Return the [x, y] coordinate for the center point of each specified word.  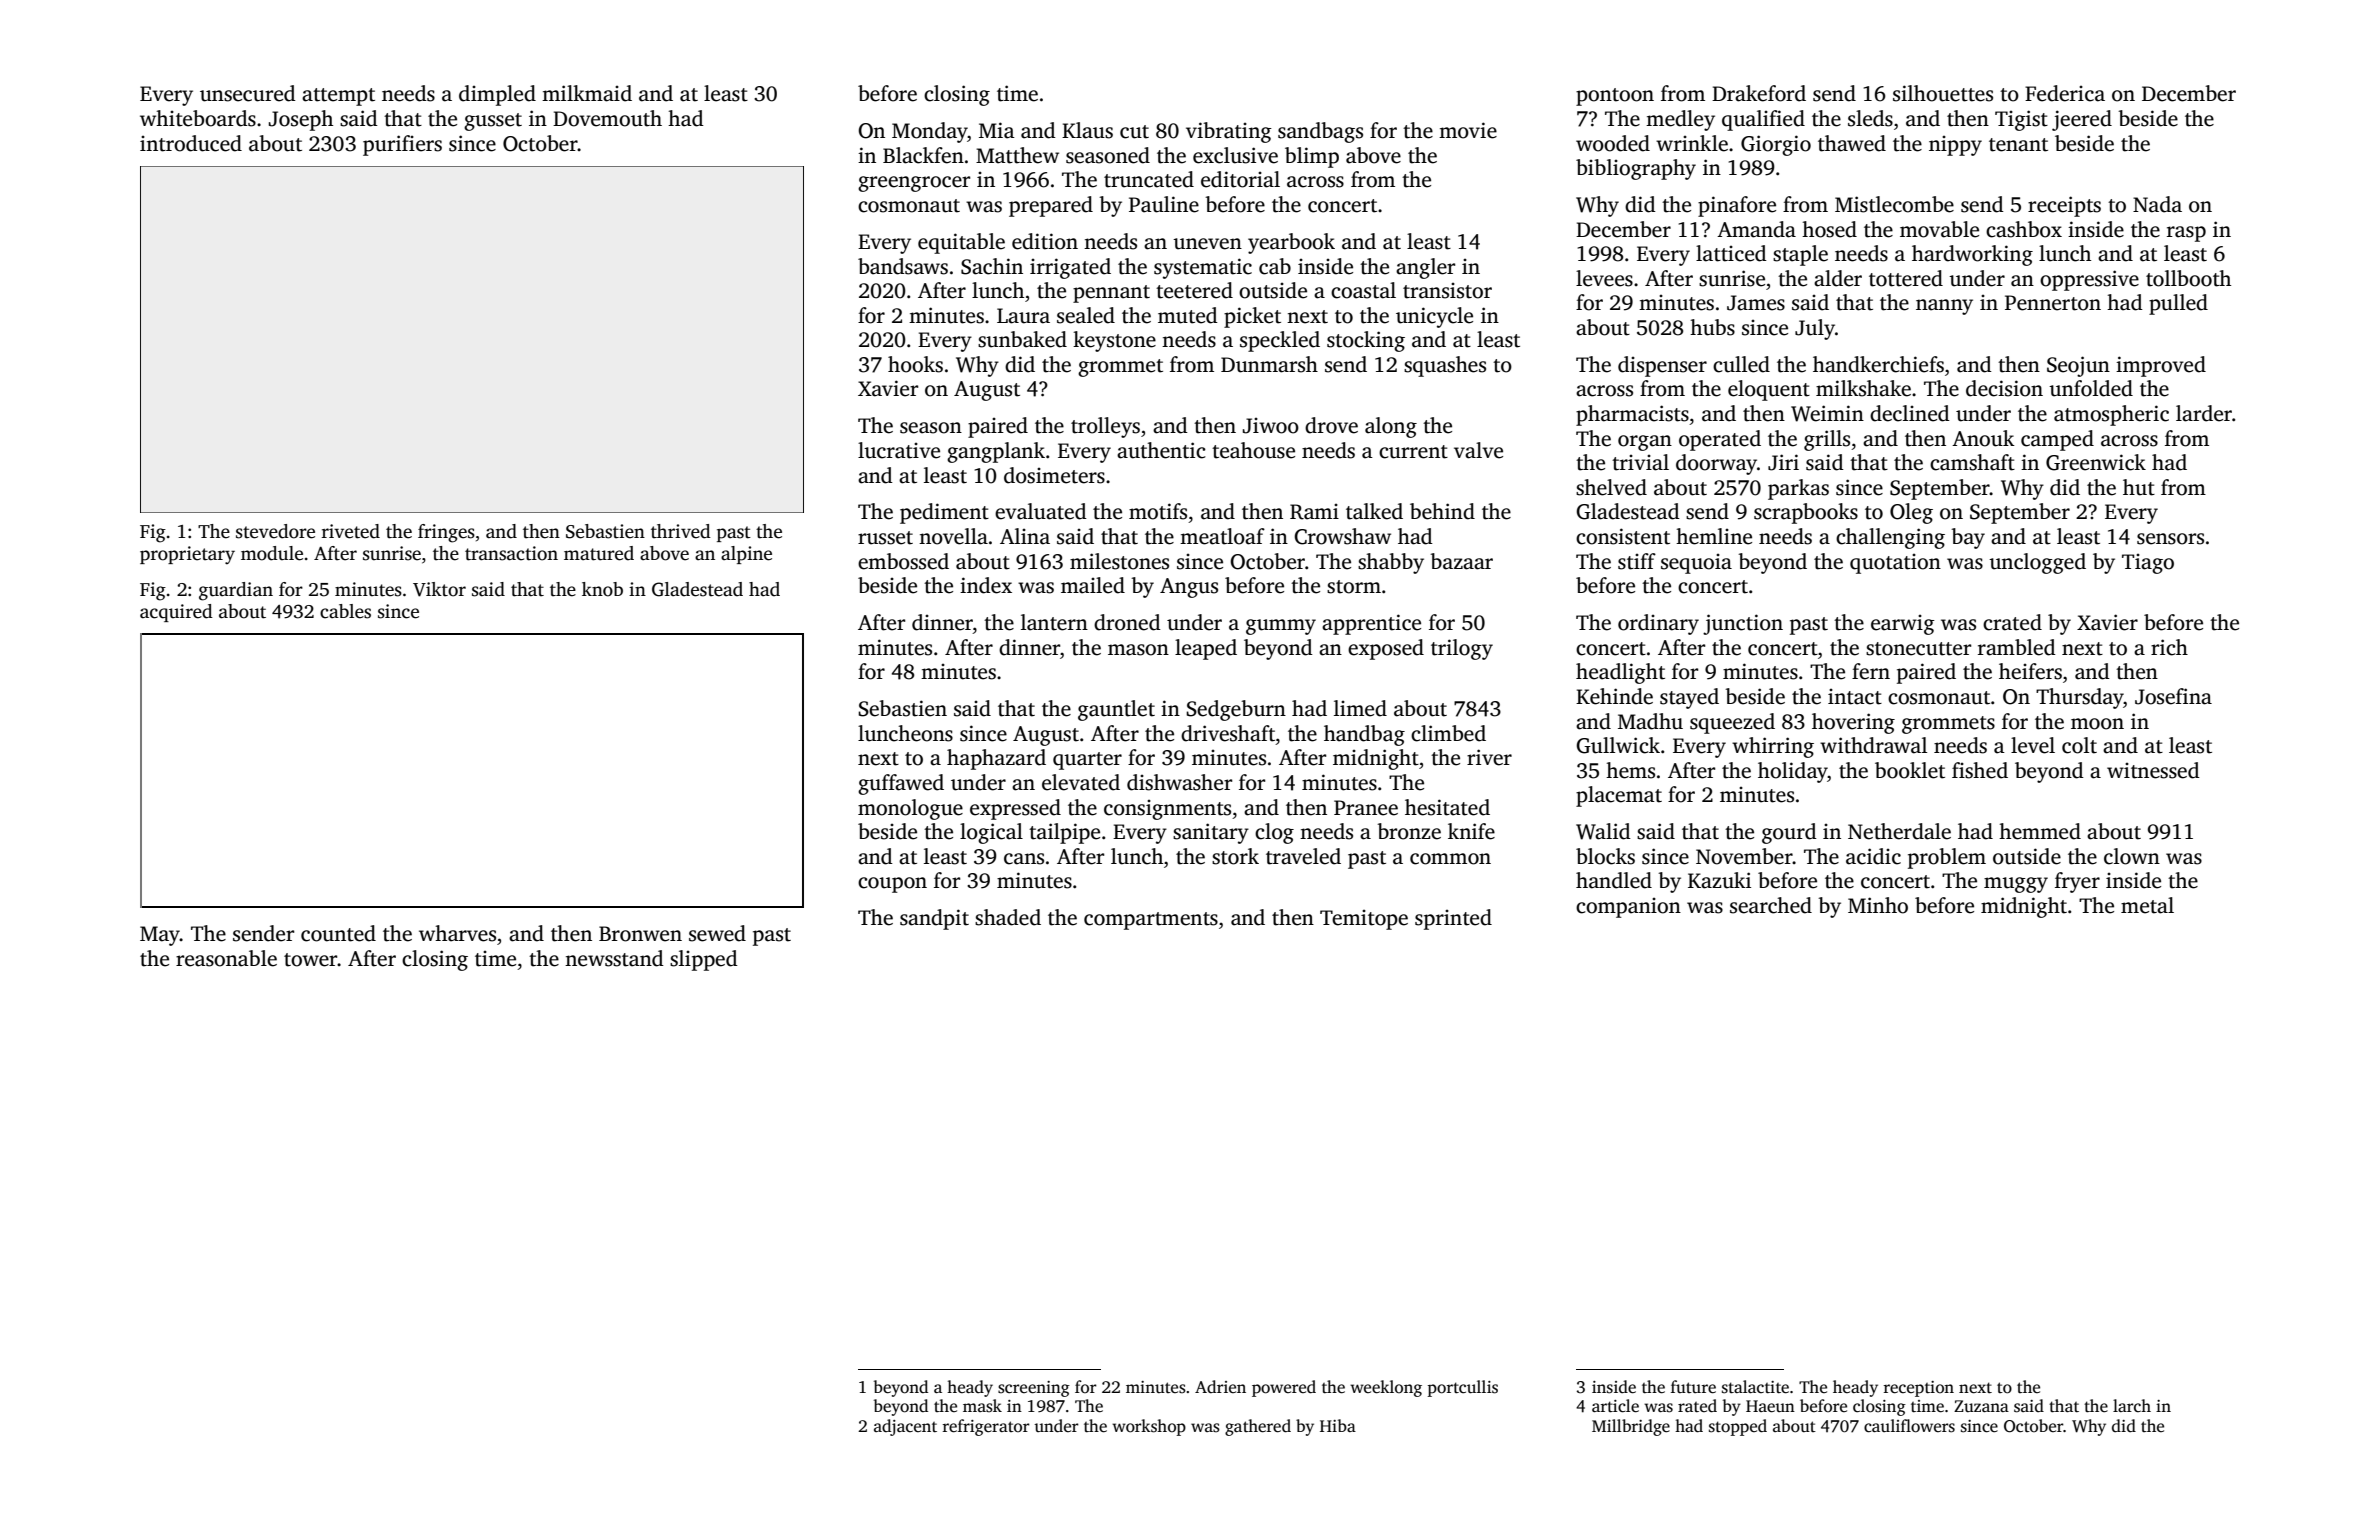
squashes [1445, 366]
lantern [1054, 622]
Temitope [1364, 920]
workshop [1149, 1427]
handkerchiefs [1878, 364]
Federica [2065, 93]
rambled [2017, 647]
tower [311, 960]
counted [338, 933]
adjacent [905, 1427]
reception [1919, 1389]
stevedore [275, 531]
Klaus [1087, 130]
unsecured [248, 93]
